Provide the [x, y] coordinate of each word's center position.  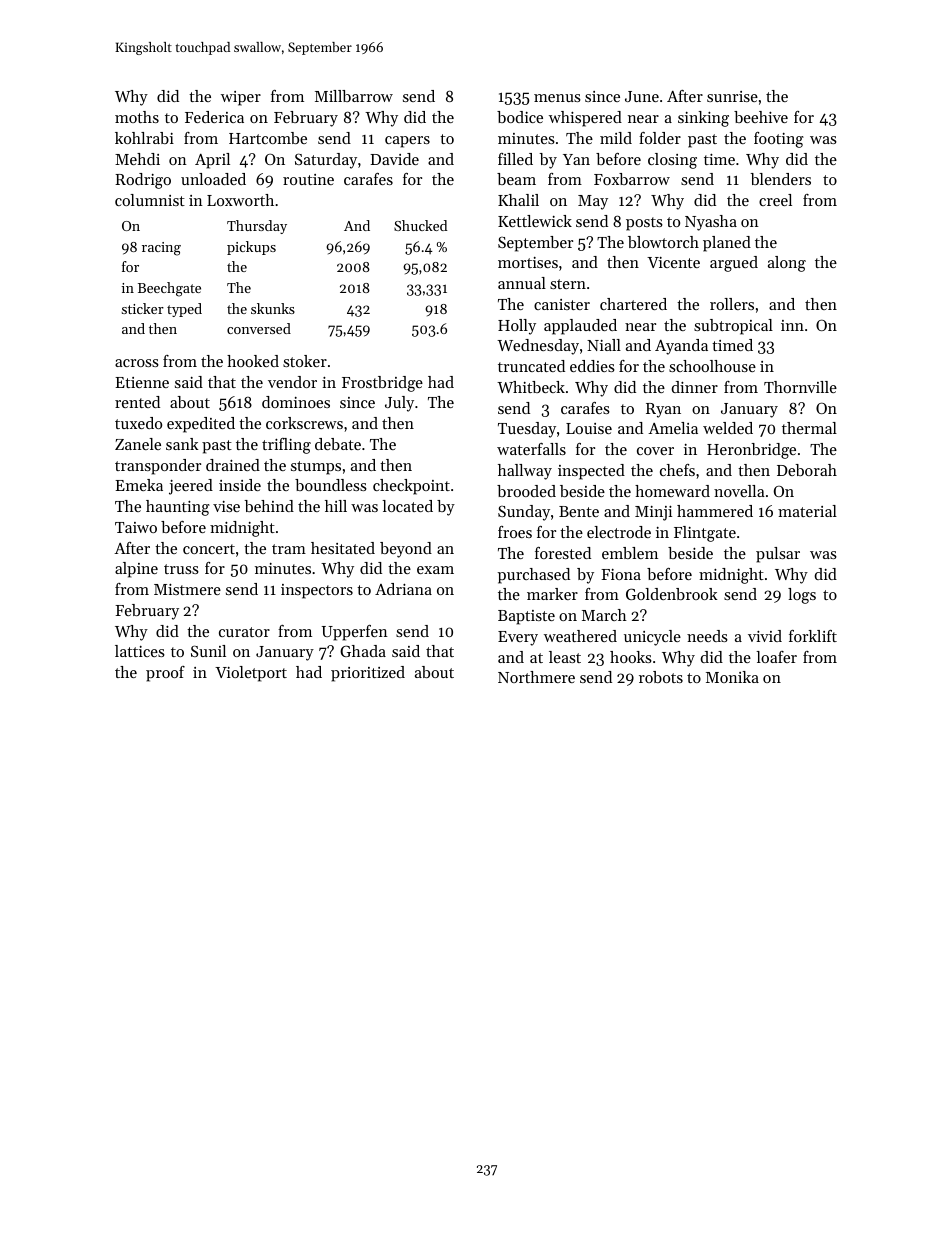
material [807, 511]
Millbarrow [354, 96]
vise [226, 506]
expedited [201, 425]
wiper [241, 98]
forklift [813, 636]
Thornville [800, 387]
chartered [633, 304]
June [642, 96]
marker [552, 594]
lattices [140, 651]
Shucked [420, 225]
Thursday [257, 227]
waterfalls [531, 449]
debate [338, 444]
